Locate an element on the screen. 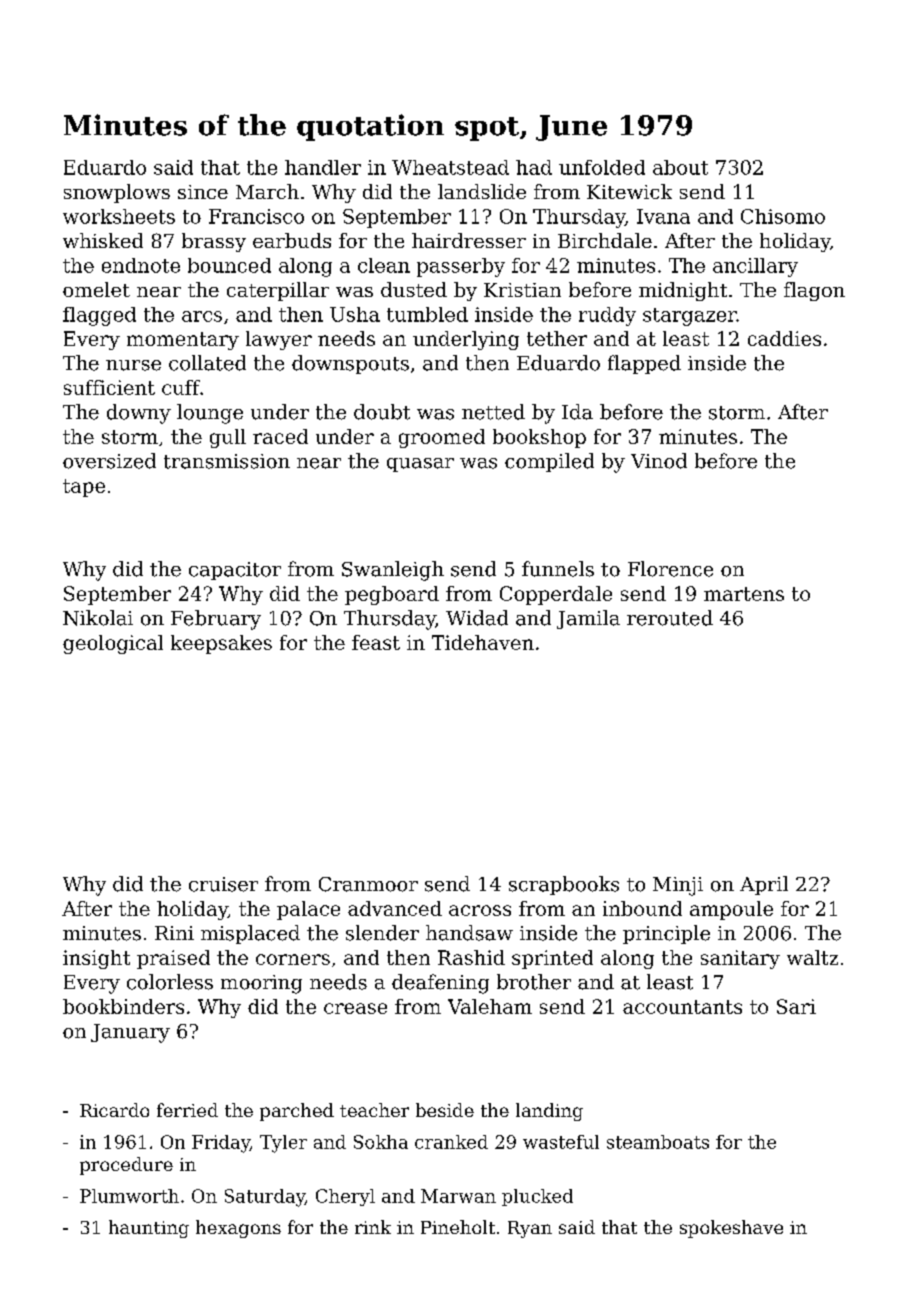  teacher is located at coordinates (374, 1110).
